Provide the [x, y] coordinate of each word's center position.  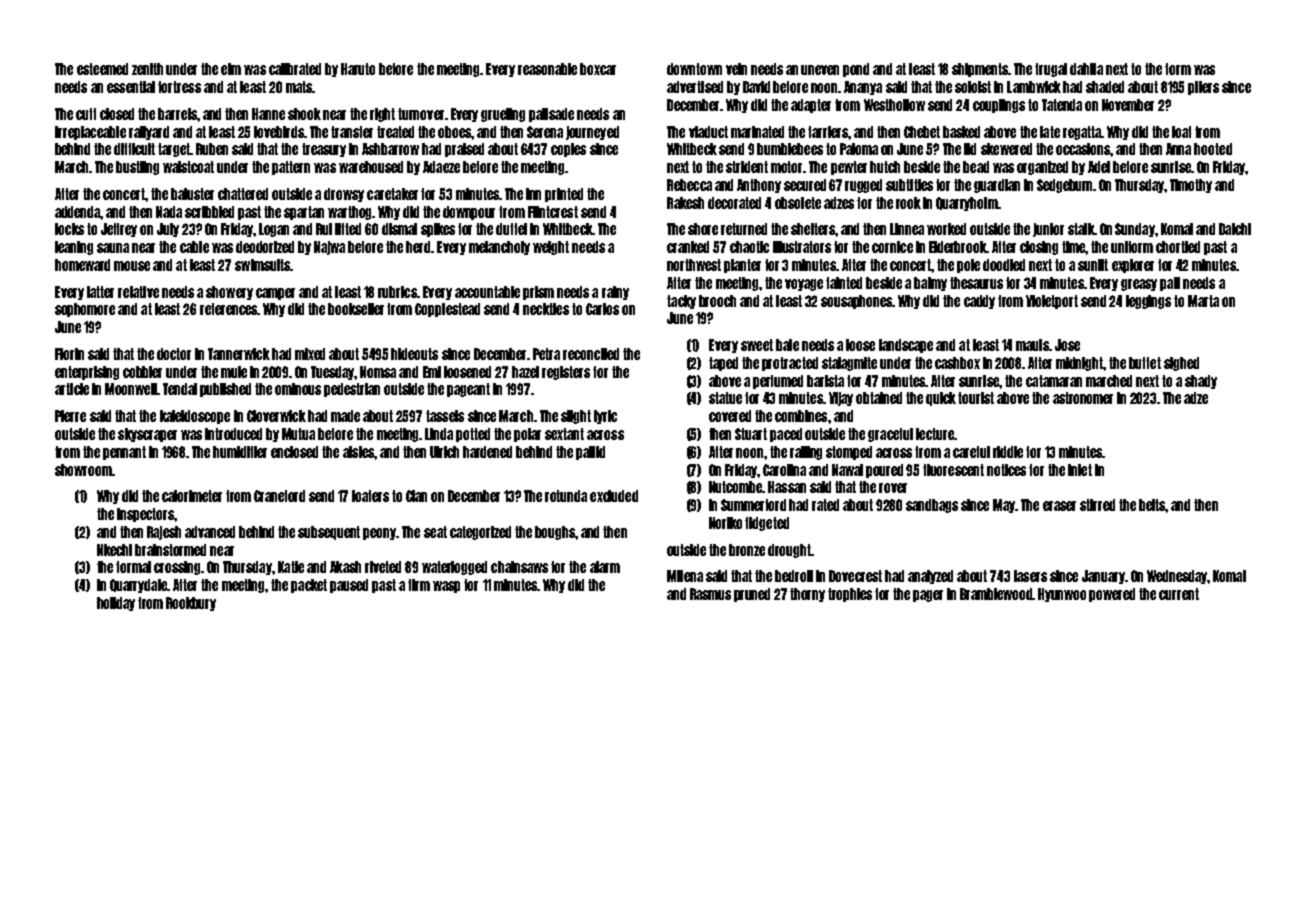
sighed [1181, 364]
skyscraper [147, 435]
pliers [1203, 88]
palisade [551, 115]
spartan [304, 213]
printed [564, 195]
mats [299, 87]
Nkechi [114, 550]
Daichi [1235, 229]
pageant [468, 390]
